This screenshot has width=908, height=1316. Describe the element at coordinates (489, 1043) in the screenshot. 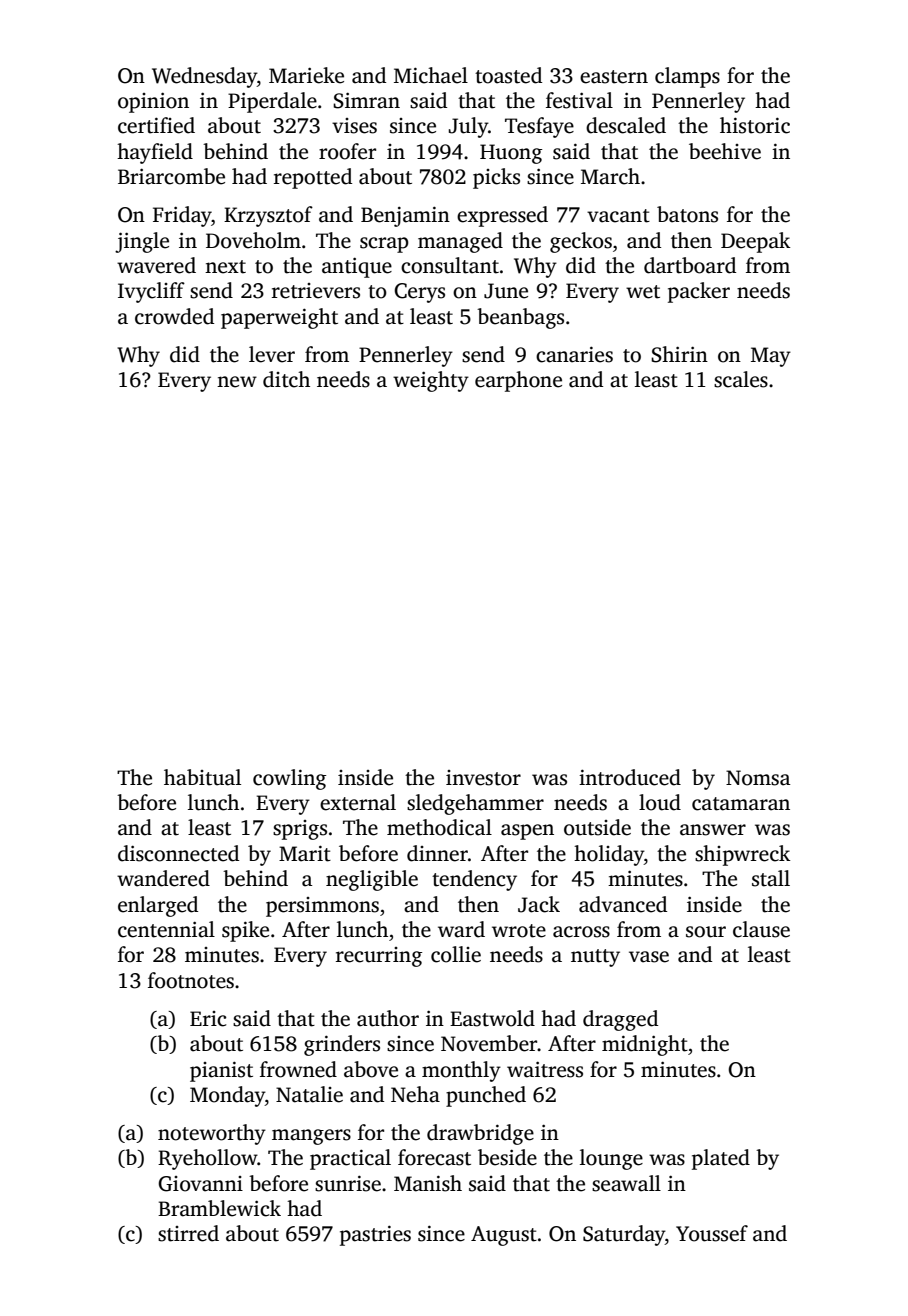

I see `November` at that location.
